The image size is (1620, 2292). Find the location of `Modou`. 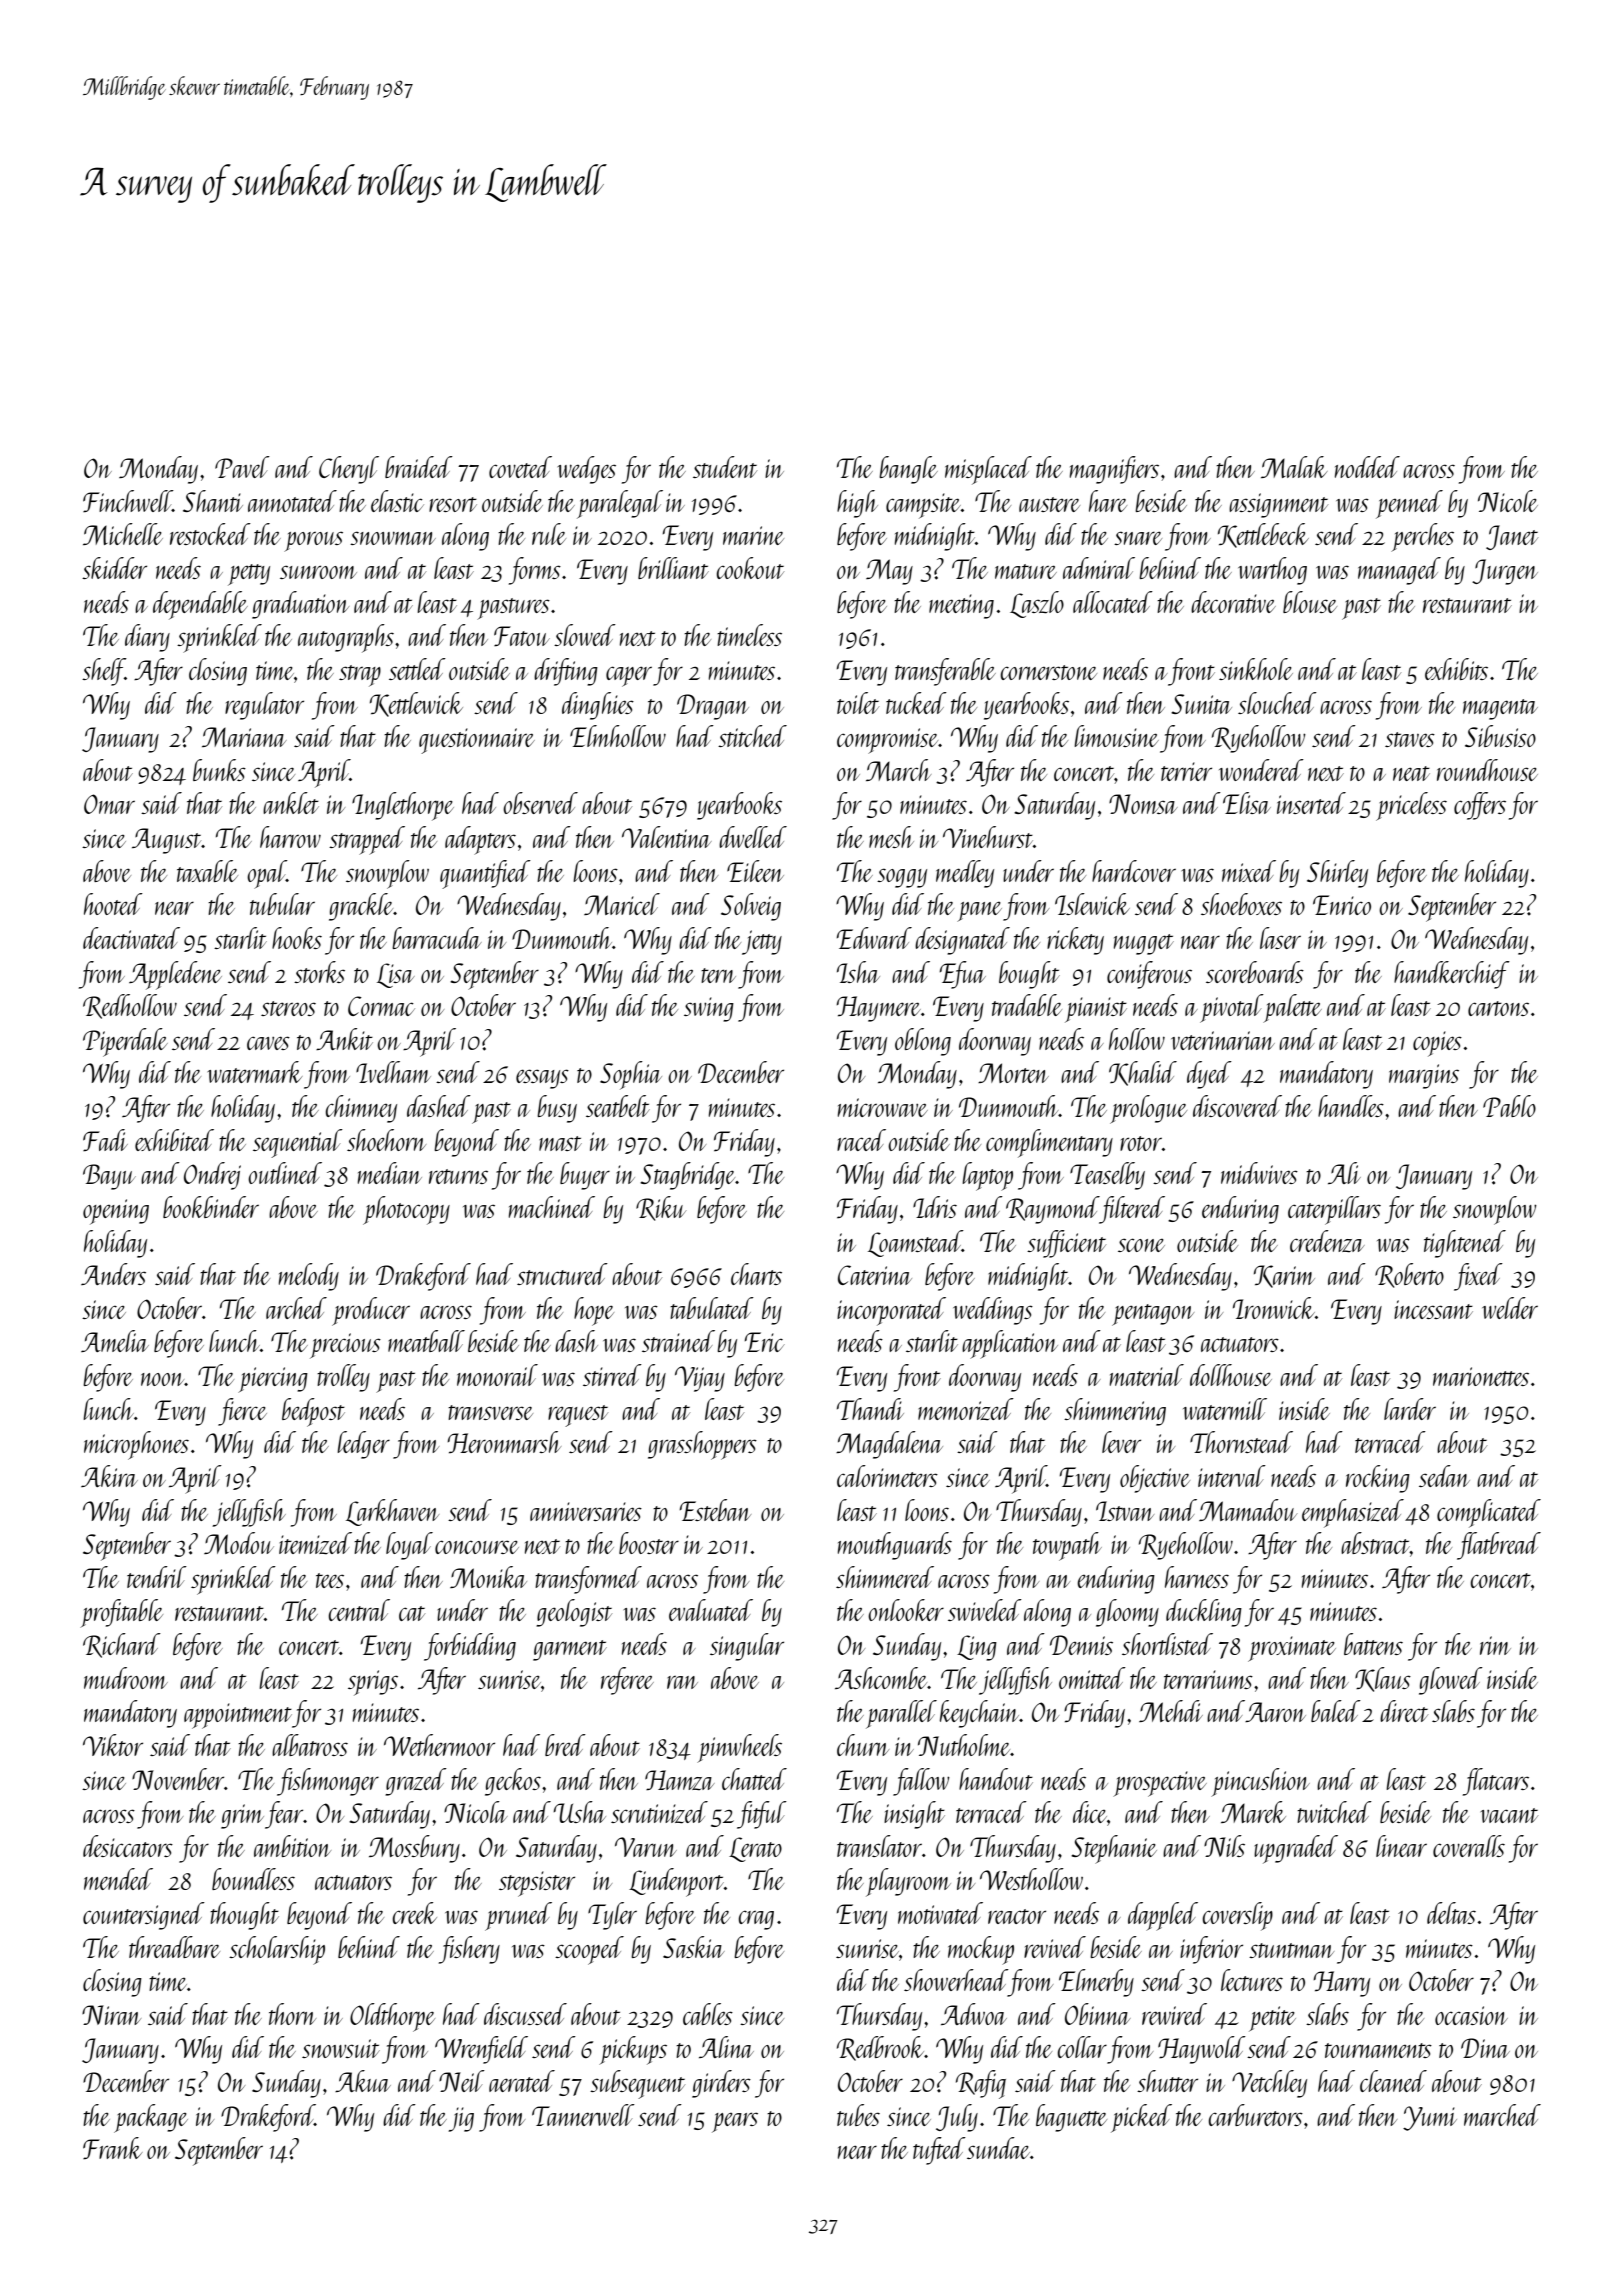

Modou is located at coordinates (239, 1543).
